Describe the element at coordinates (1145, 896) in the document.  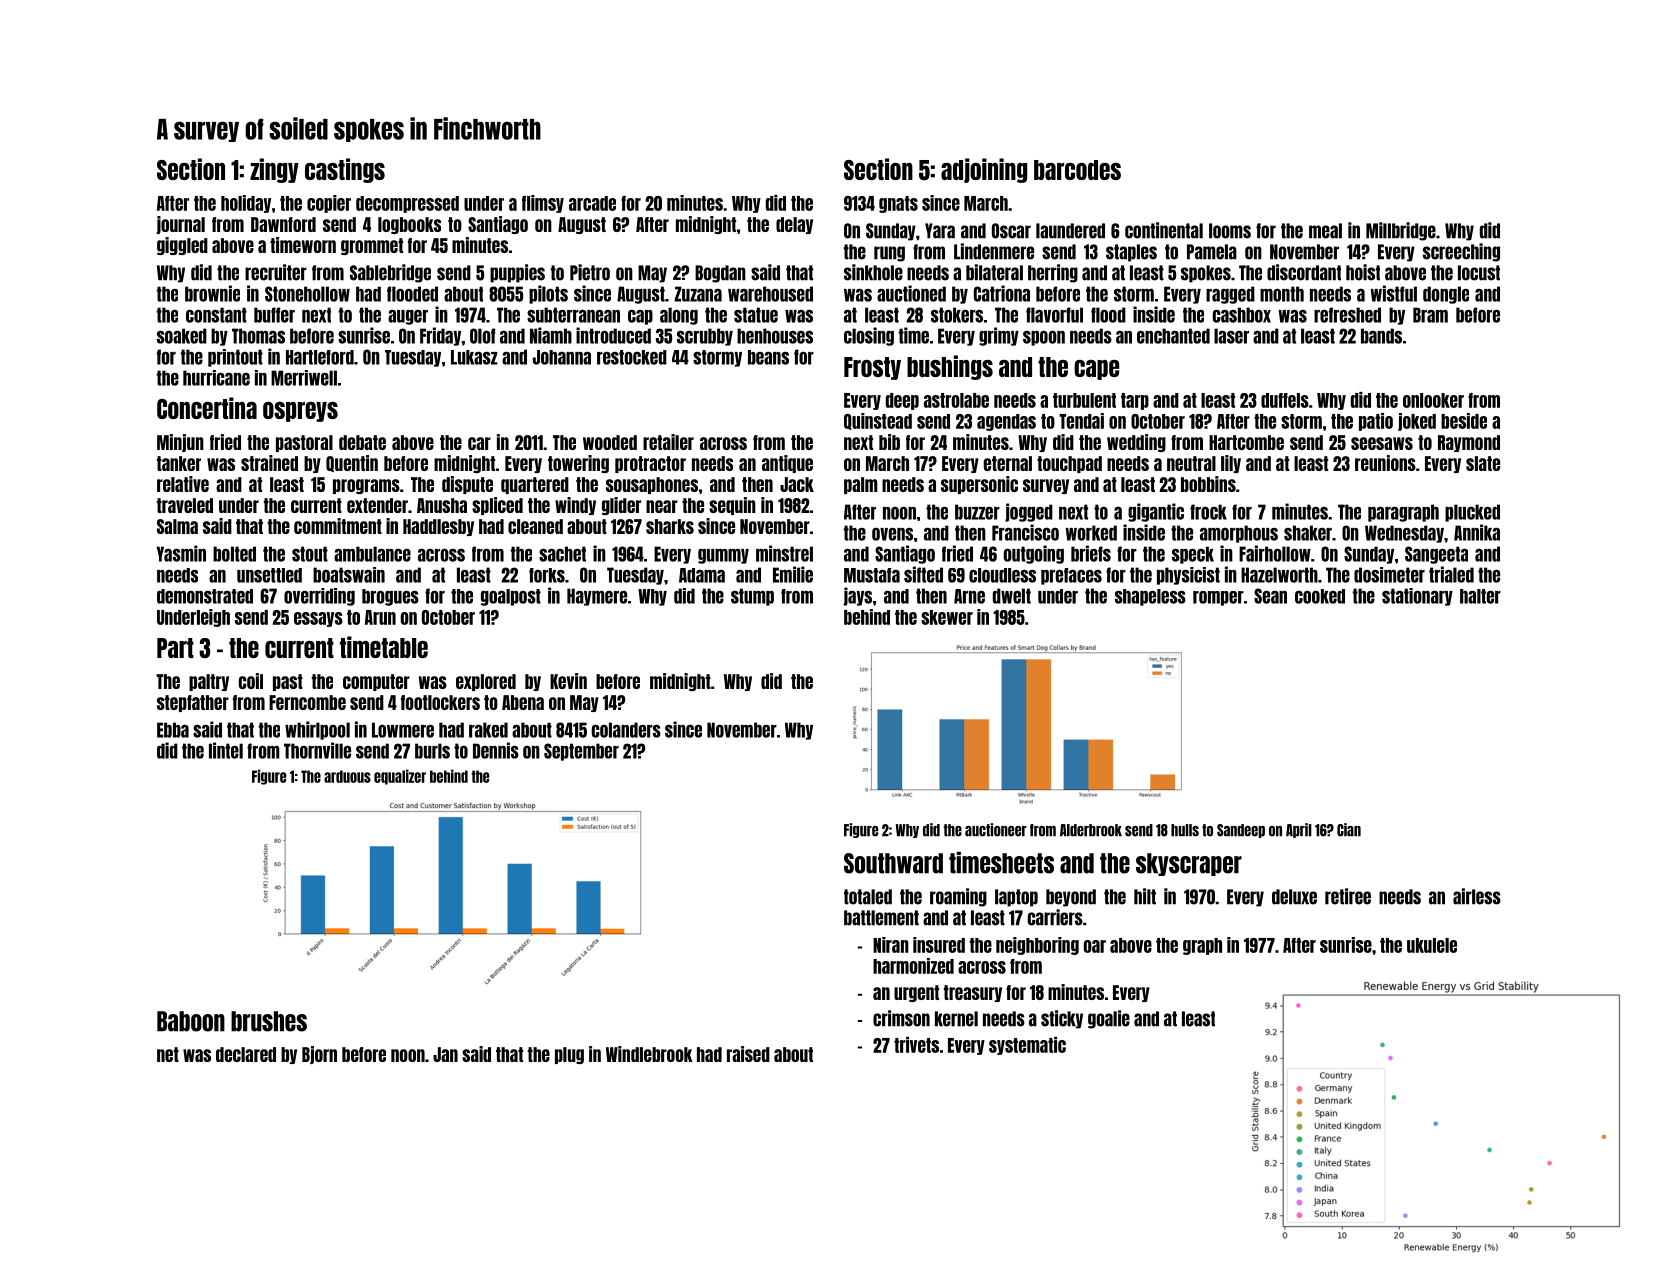
I see `hilt` at that location.
